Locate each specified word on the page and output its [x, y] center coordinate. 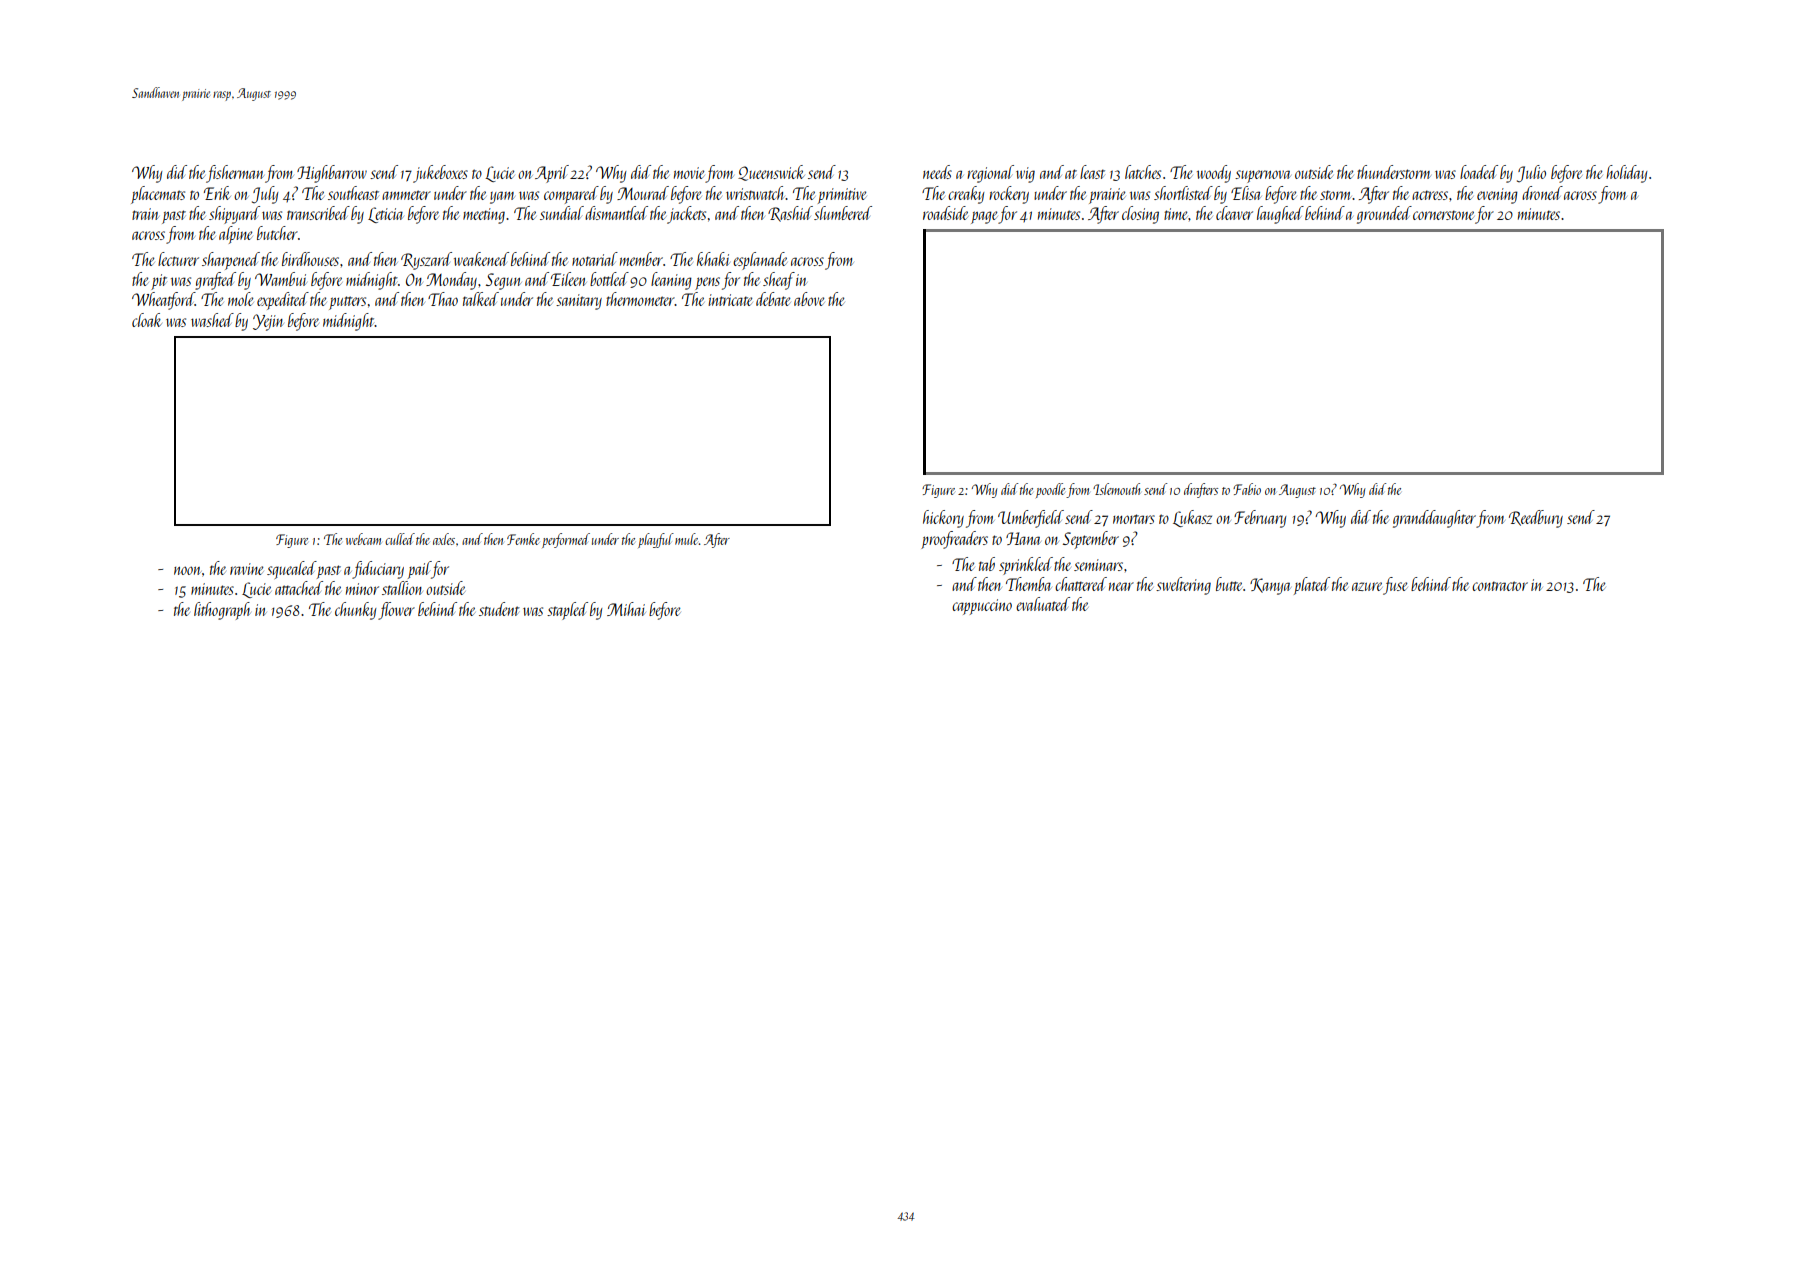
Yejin [268, 322]
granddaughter [1434, 519]
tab [987, 564]
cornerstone [1443, 215]
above [809, 299]
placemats [158, 195]
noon [187, 570]
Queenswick [771, 173]
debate [773, 299]
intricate [730, 300]
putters [347, 303]
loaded [1479, 172]
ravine [247, 569]
